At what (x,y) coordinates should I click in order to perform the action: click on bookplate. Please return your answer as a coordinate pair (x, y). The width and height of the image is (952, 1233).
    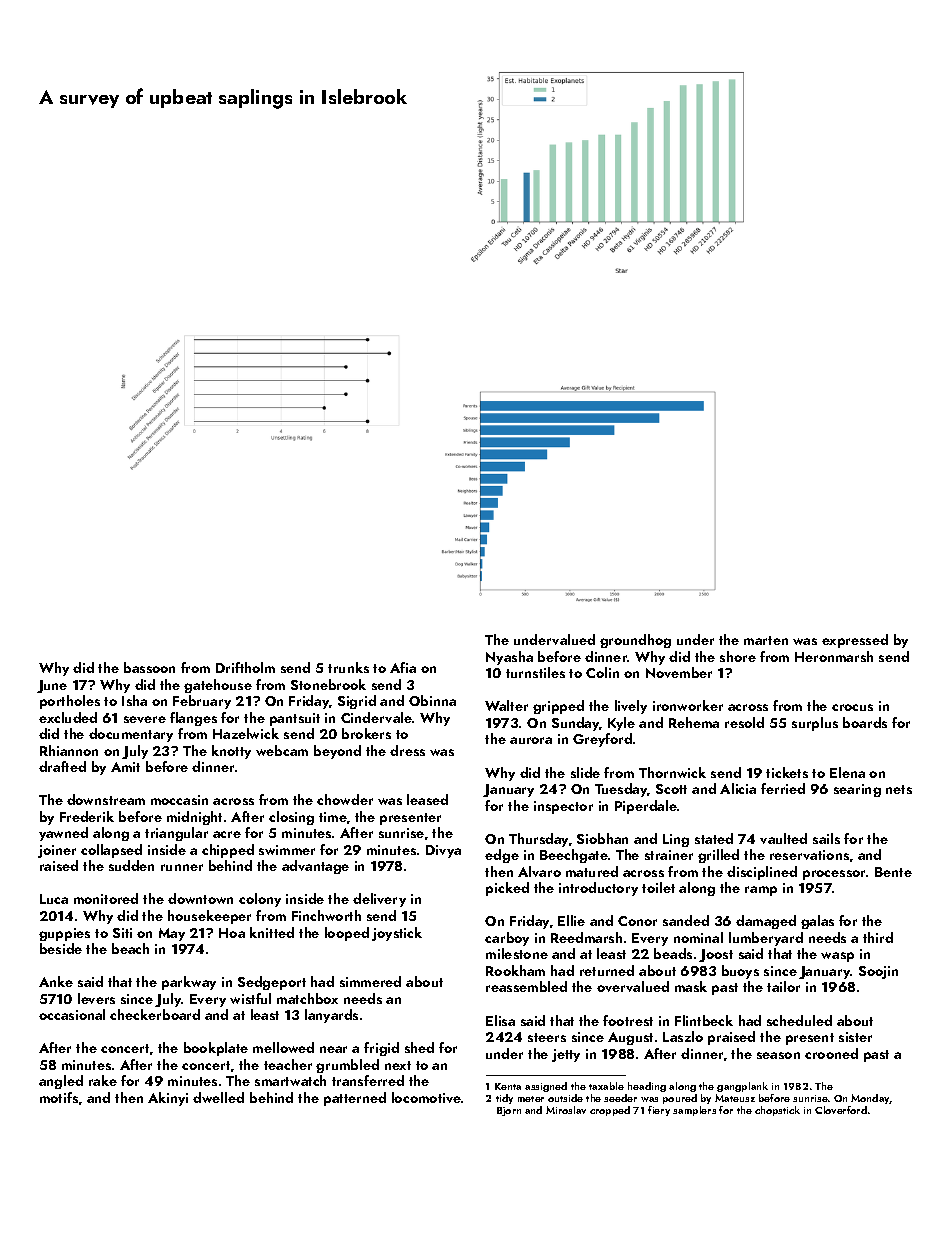
    Looking at the image, I should click on (216, 1049).
